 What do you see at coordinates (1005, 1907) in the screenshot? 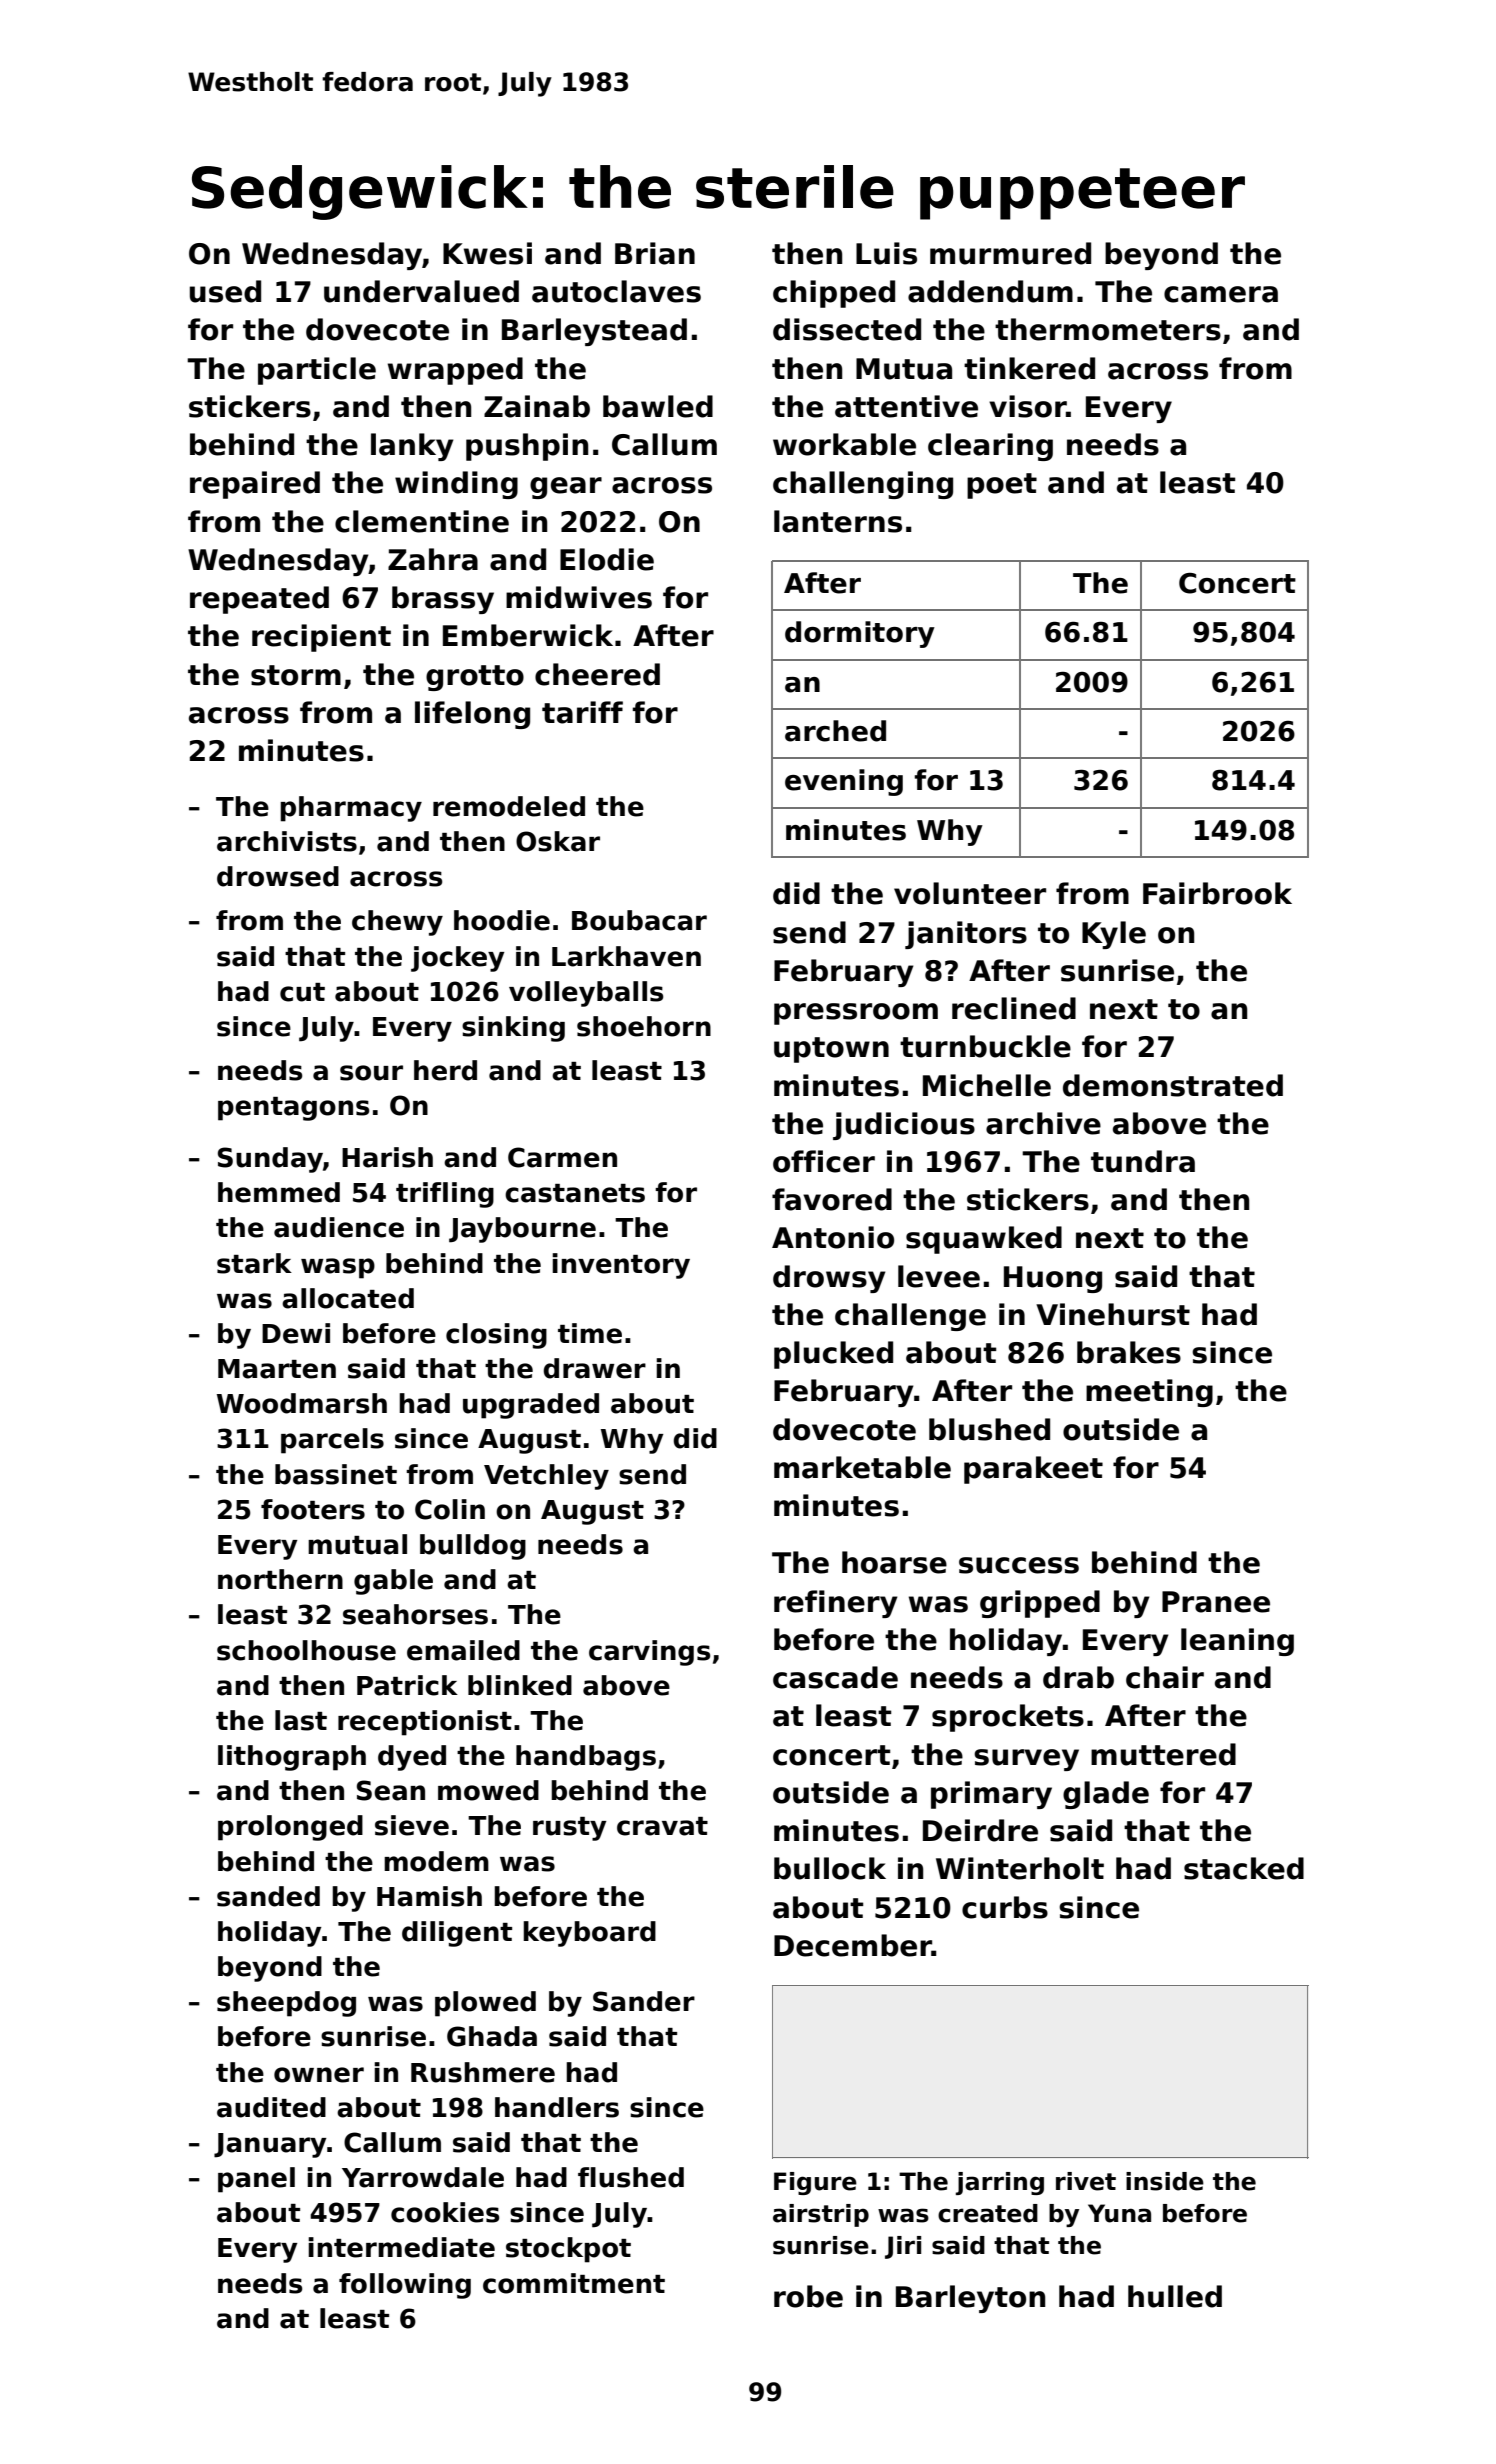
I see `curbs` at bounding box center [1005, 1907].
